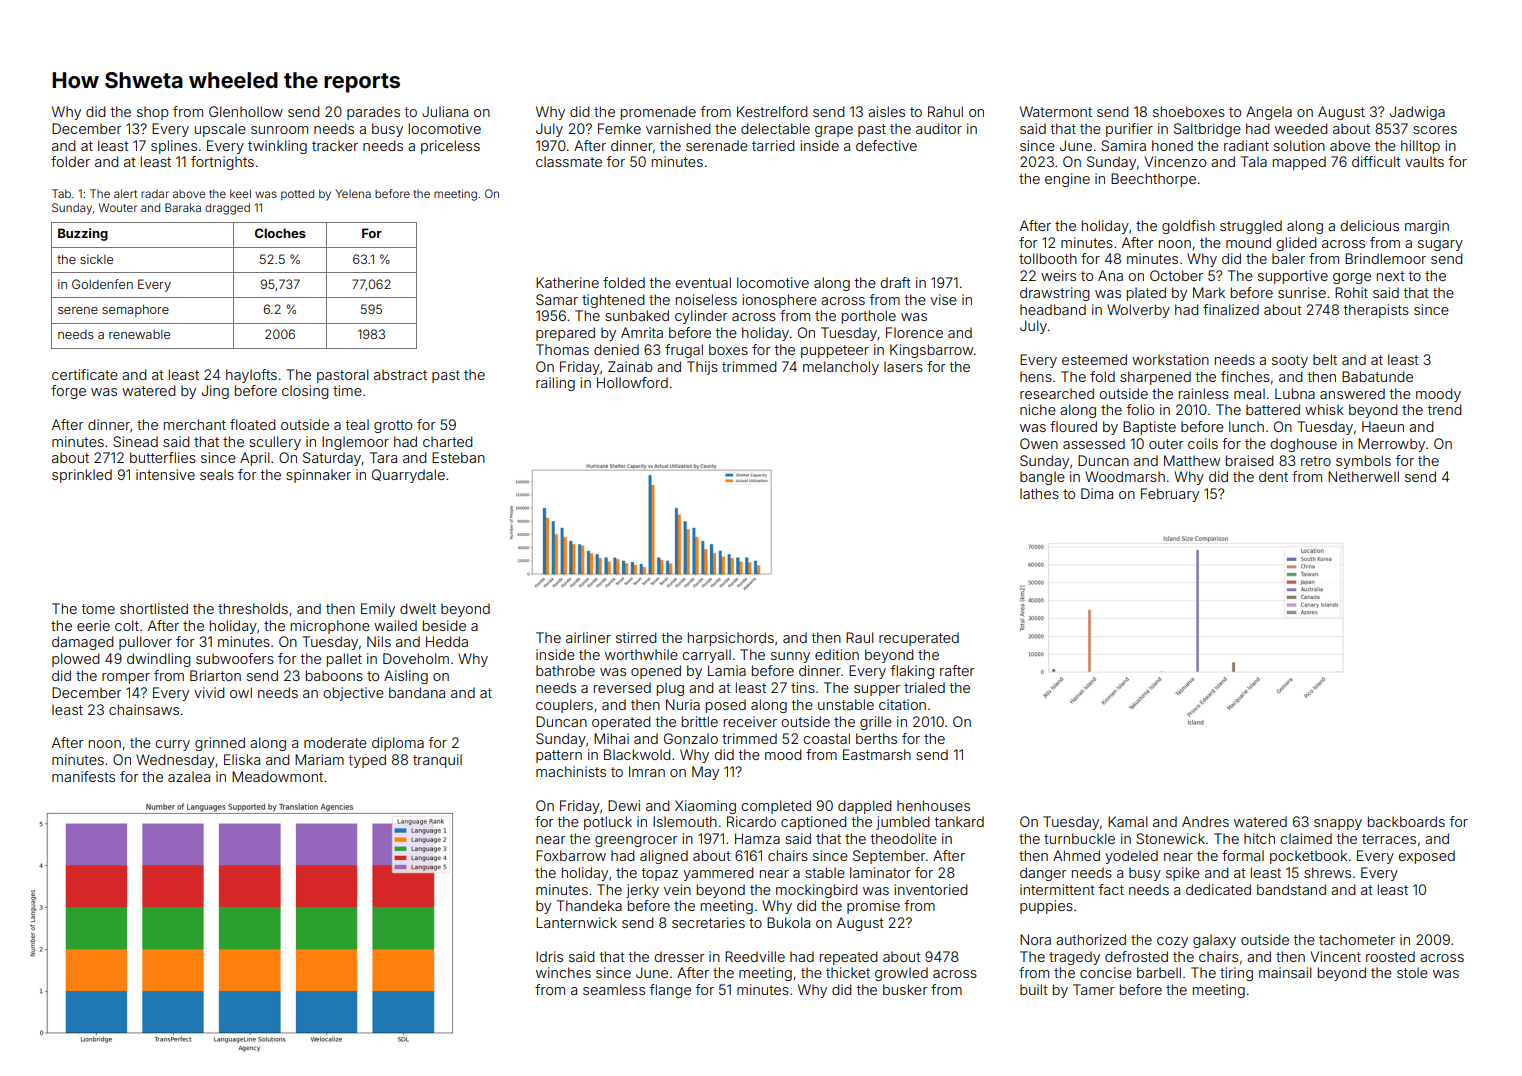 The image size is (1522, 1076). Describe the element at coordinates (1417, 113) in the page. I see `Jadwiga` at that location.
